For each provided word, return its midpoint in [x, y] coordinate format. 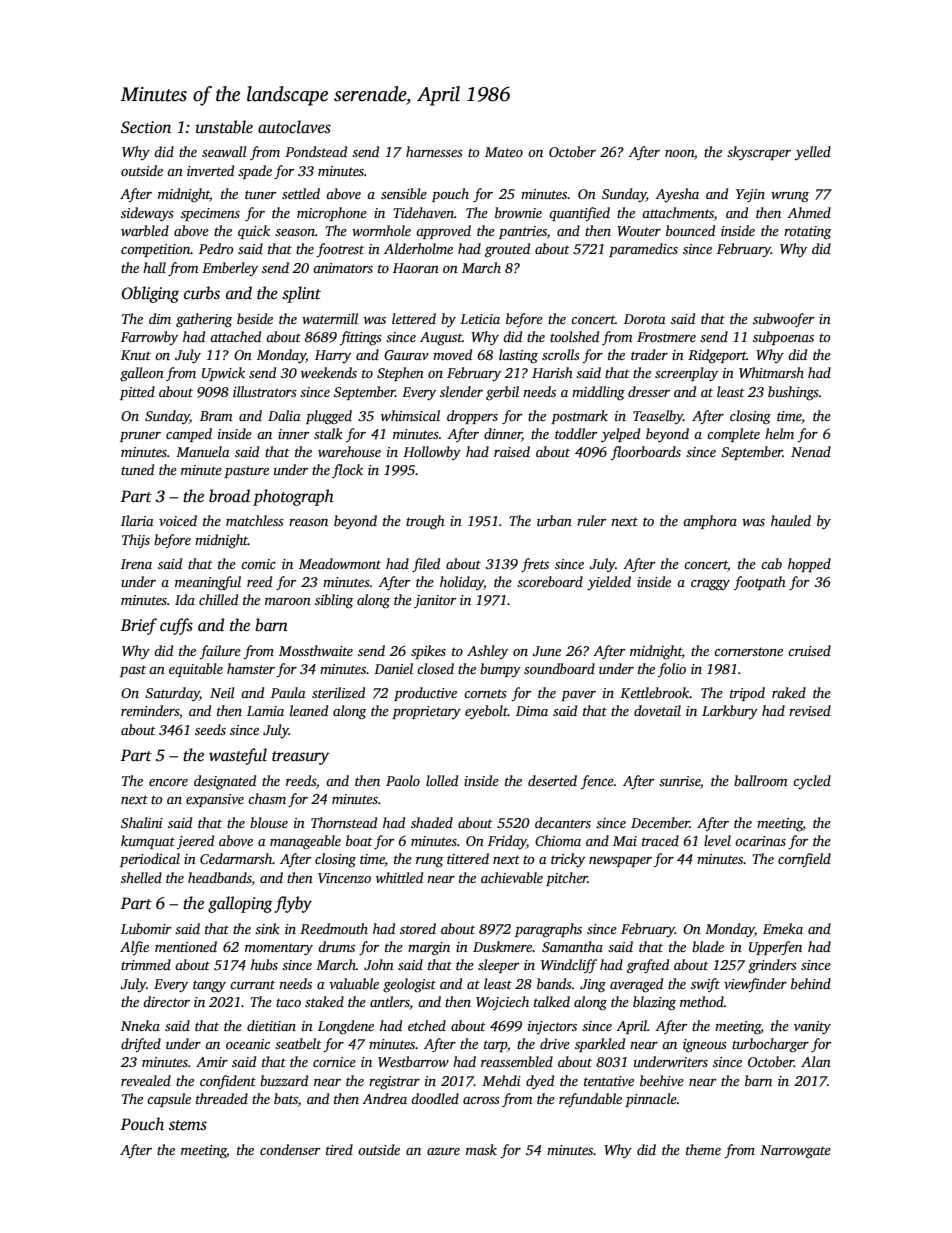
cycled [812, 782]
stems [188, 1125]
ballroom [761, 780]
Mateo [504, 152]
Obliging [150, 294]
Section [146, 127]
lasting [518, 356]
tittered [468, 858]
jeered [195, 842]
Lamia [265, 711]
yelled [813, 153]
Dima [532, 711]
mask [481, 1149]
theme [703, 1149]
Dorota [645, 319]
